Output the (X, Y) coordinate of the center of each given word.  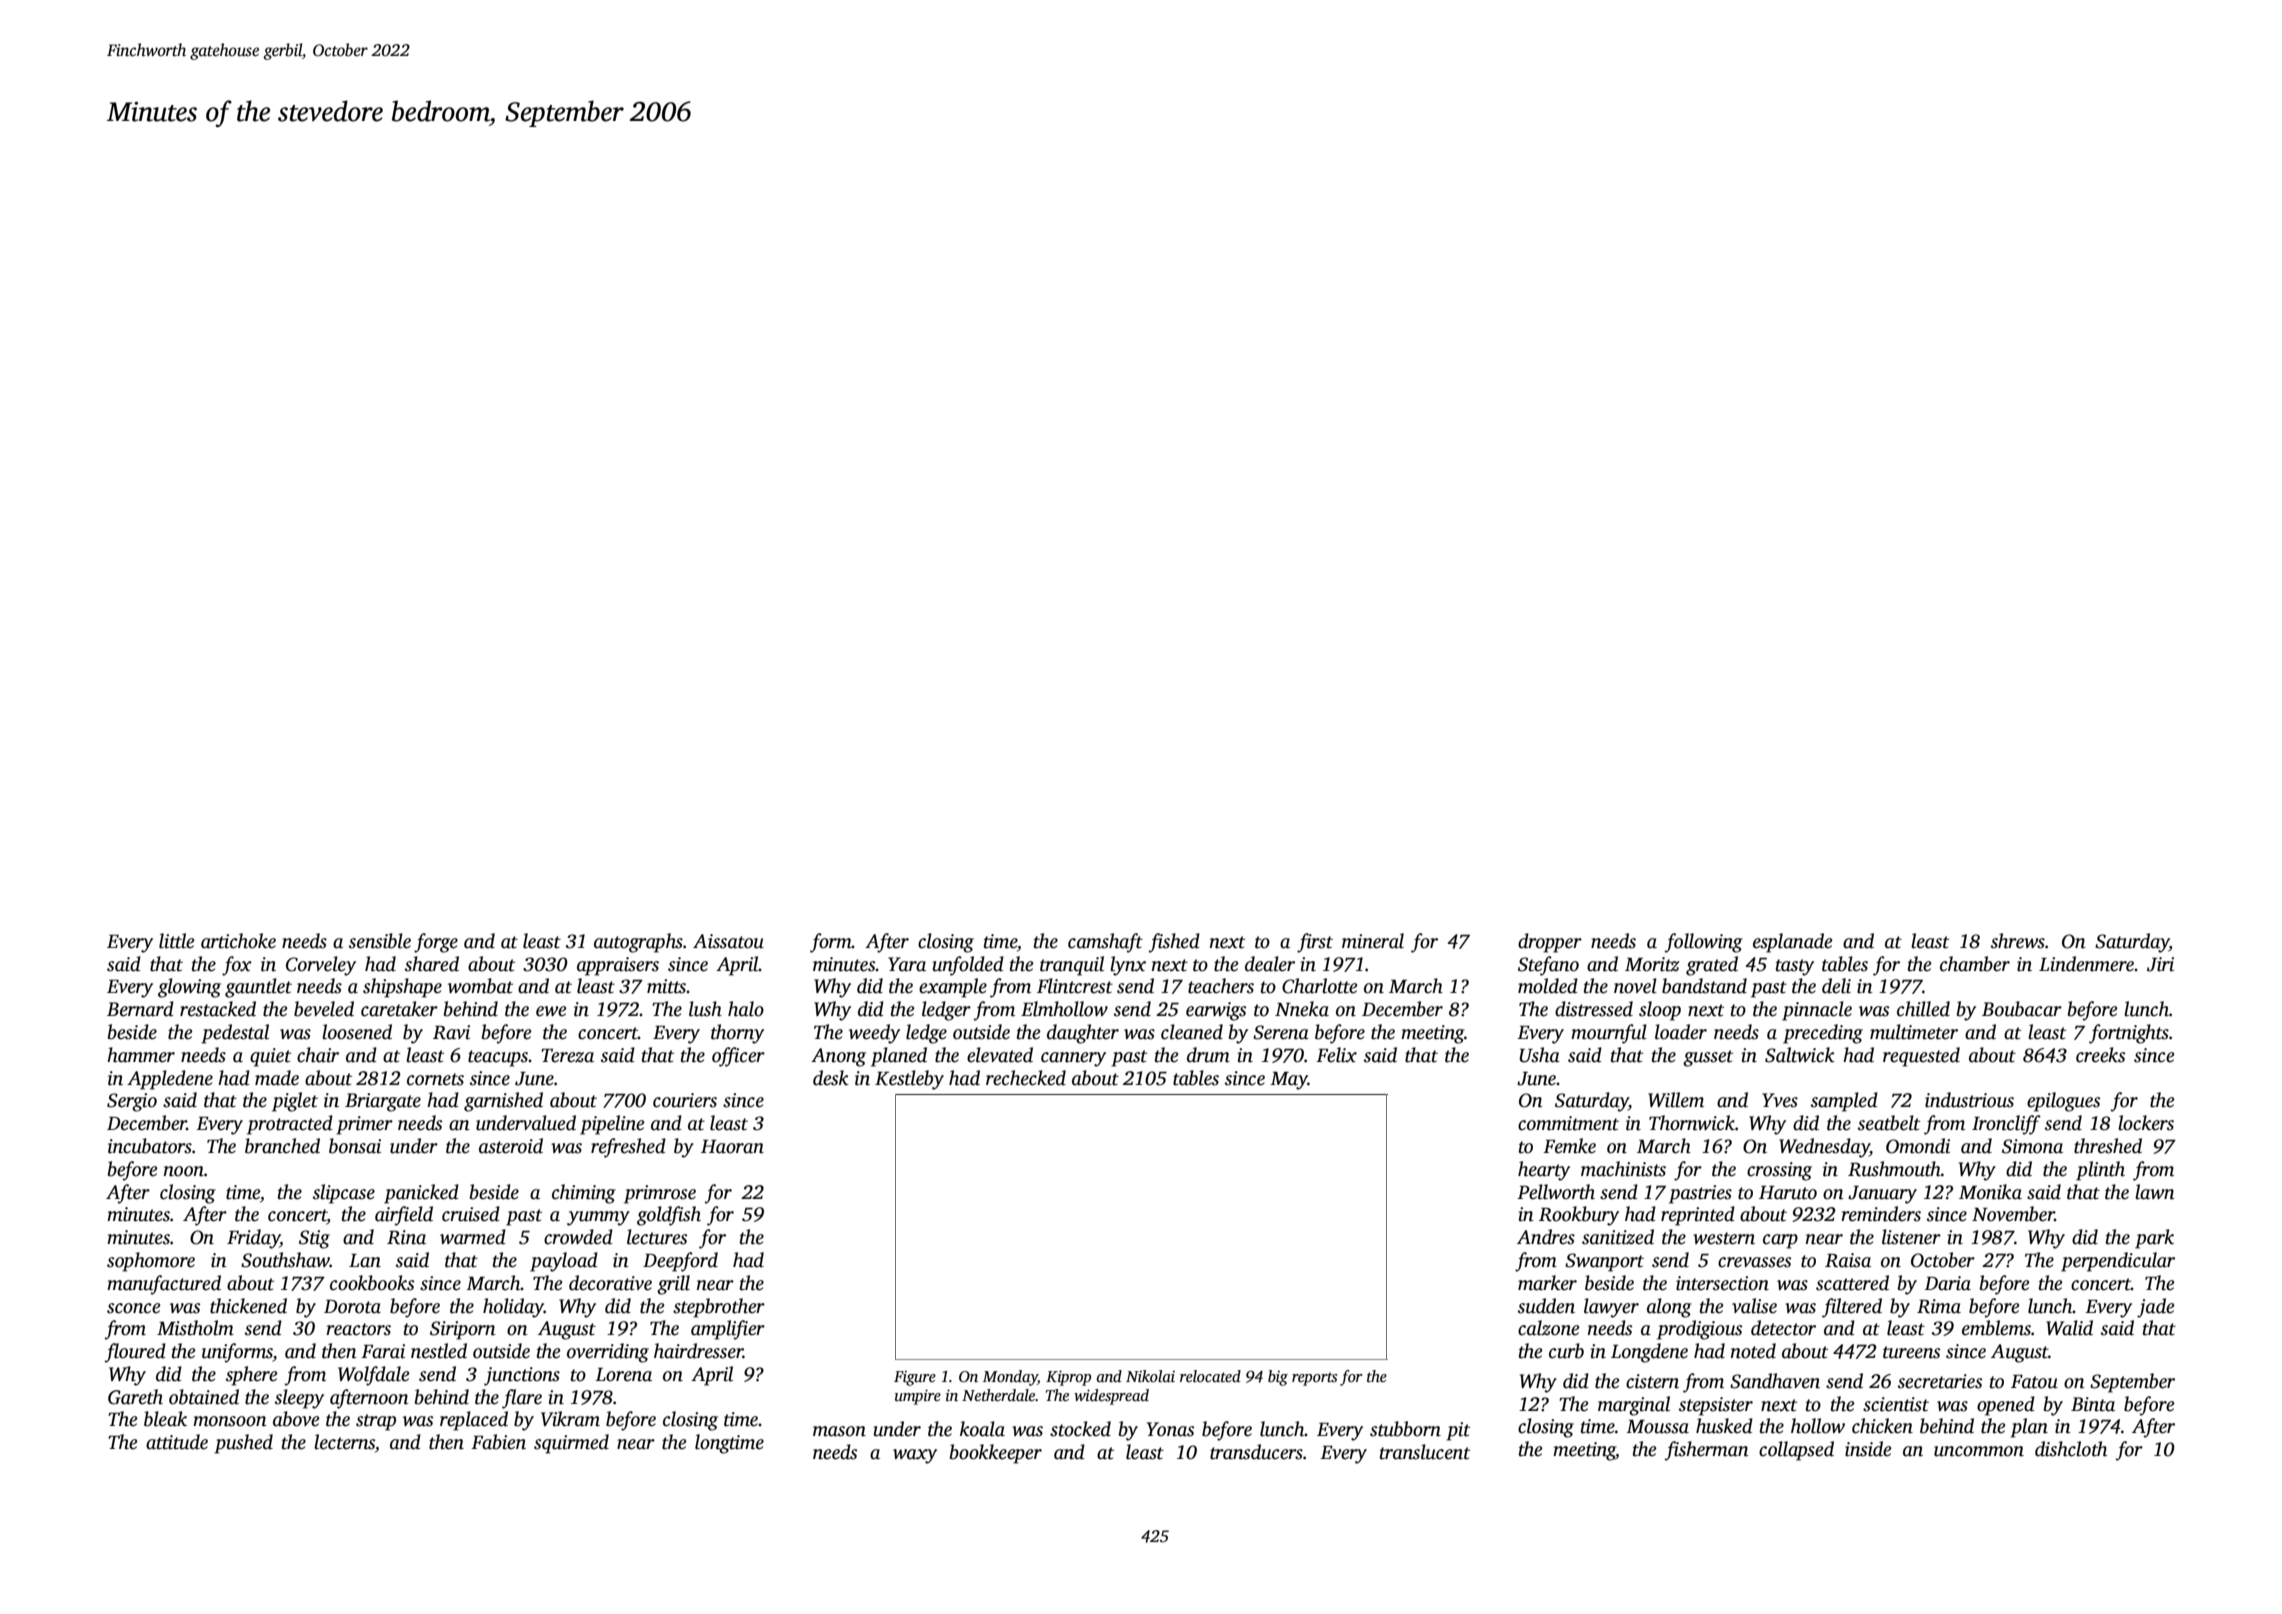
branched (282, 1146)
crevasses (1754, 1262)
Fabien (498, 1442)
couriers (685, 1100)
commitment (1568, 1123)
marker (1547, 1283)
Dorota (352, 1307)
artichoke (238, 941)
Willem (1676, 1100)
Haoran (732, 1147)
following (1703, 943)
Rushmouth (1894, 1169)
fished (1174, 943)
